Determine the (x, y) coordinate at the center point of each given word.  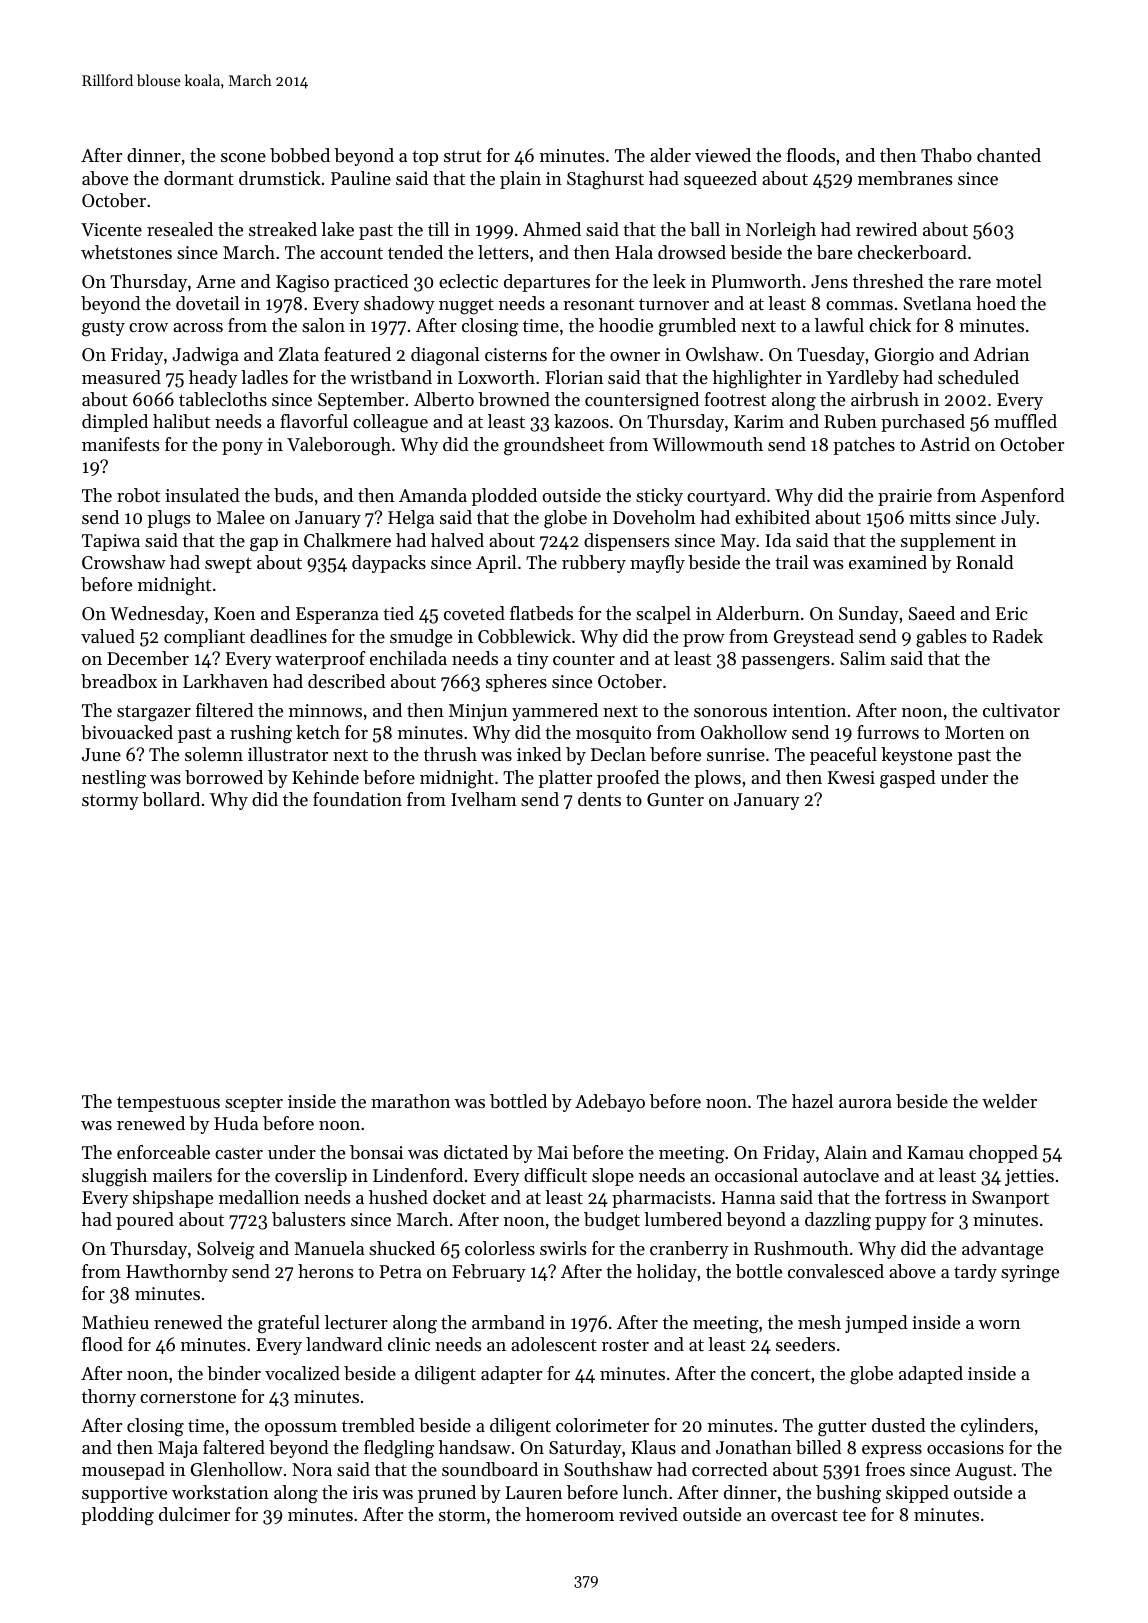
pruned (447, 1494)
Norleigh (781, 231)
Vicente (111, 229)
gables (941, 638)
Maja (178, 1449)
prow (704, 640)
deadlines (288, 636)
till (438, 229)
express (892, 1451)
